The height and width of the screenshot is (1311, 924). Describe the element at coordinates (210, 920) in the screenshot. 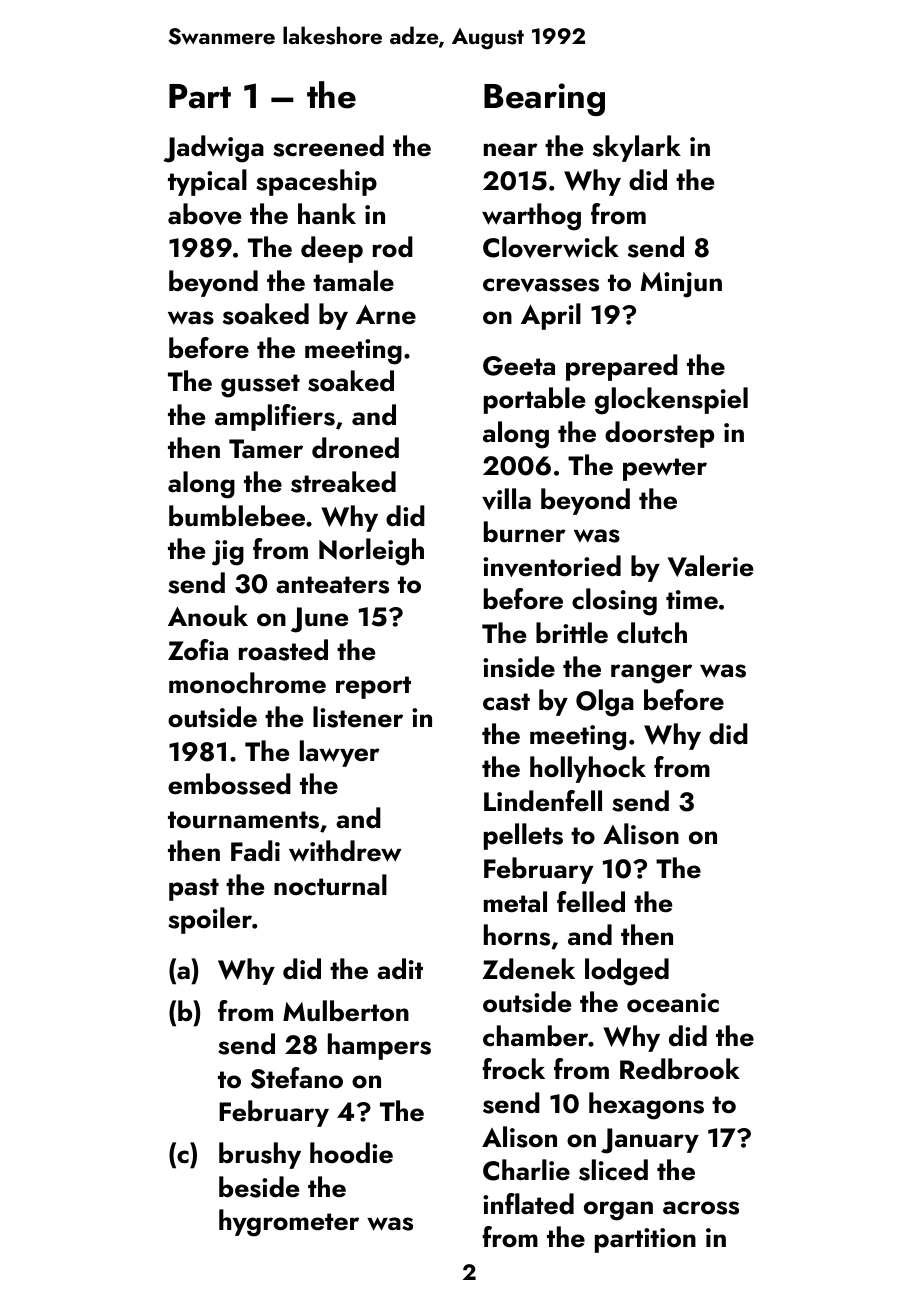

I see `spoiler` at that location.
